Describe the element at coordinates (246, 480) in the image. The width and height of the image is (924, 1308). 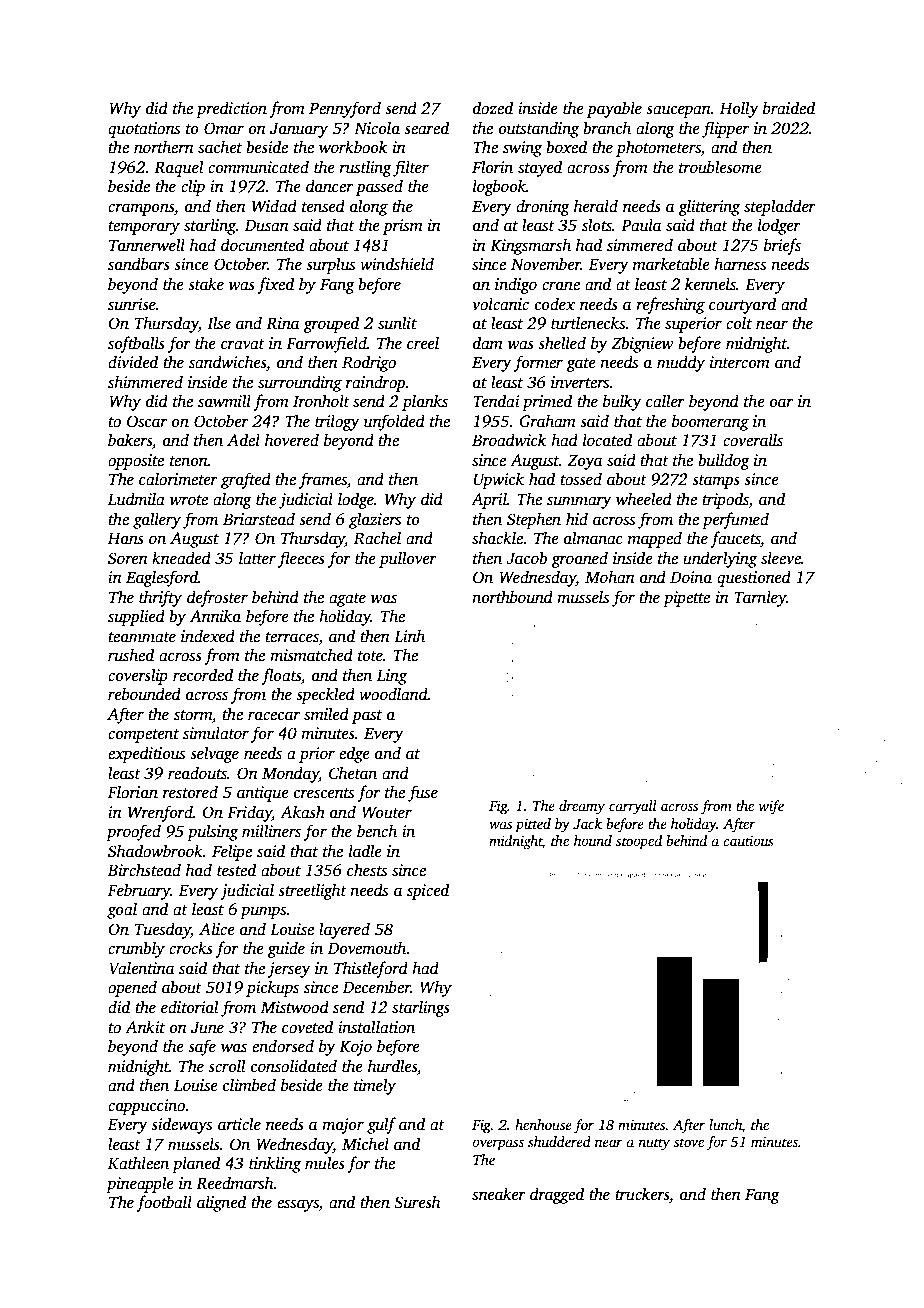
I see `grafted` at that location.
